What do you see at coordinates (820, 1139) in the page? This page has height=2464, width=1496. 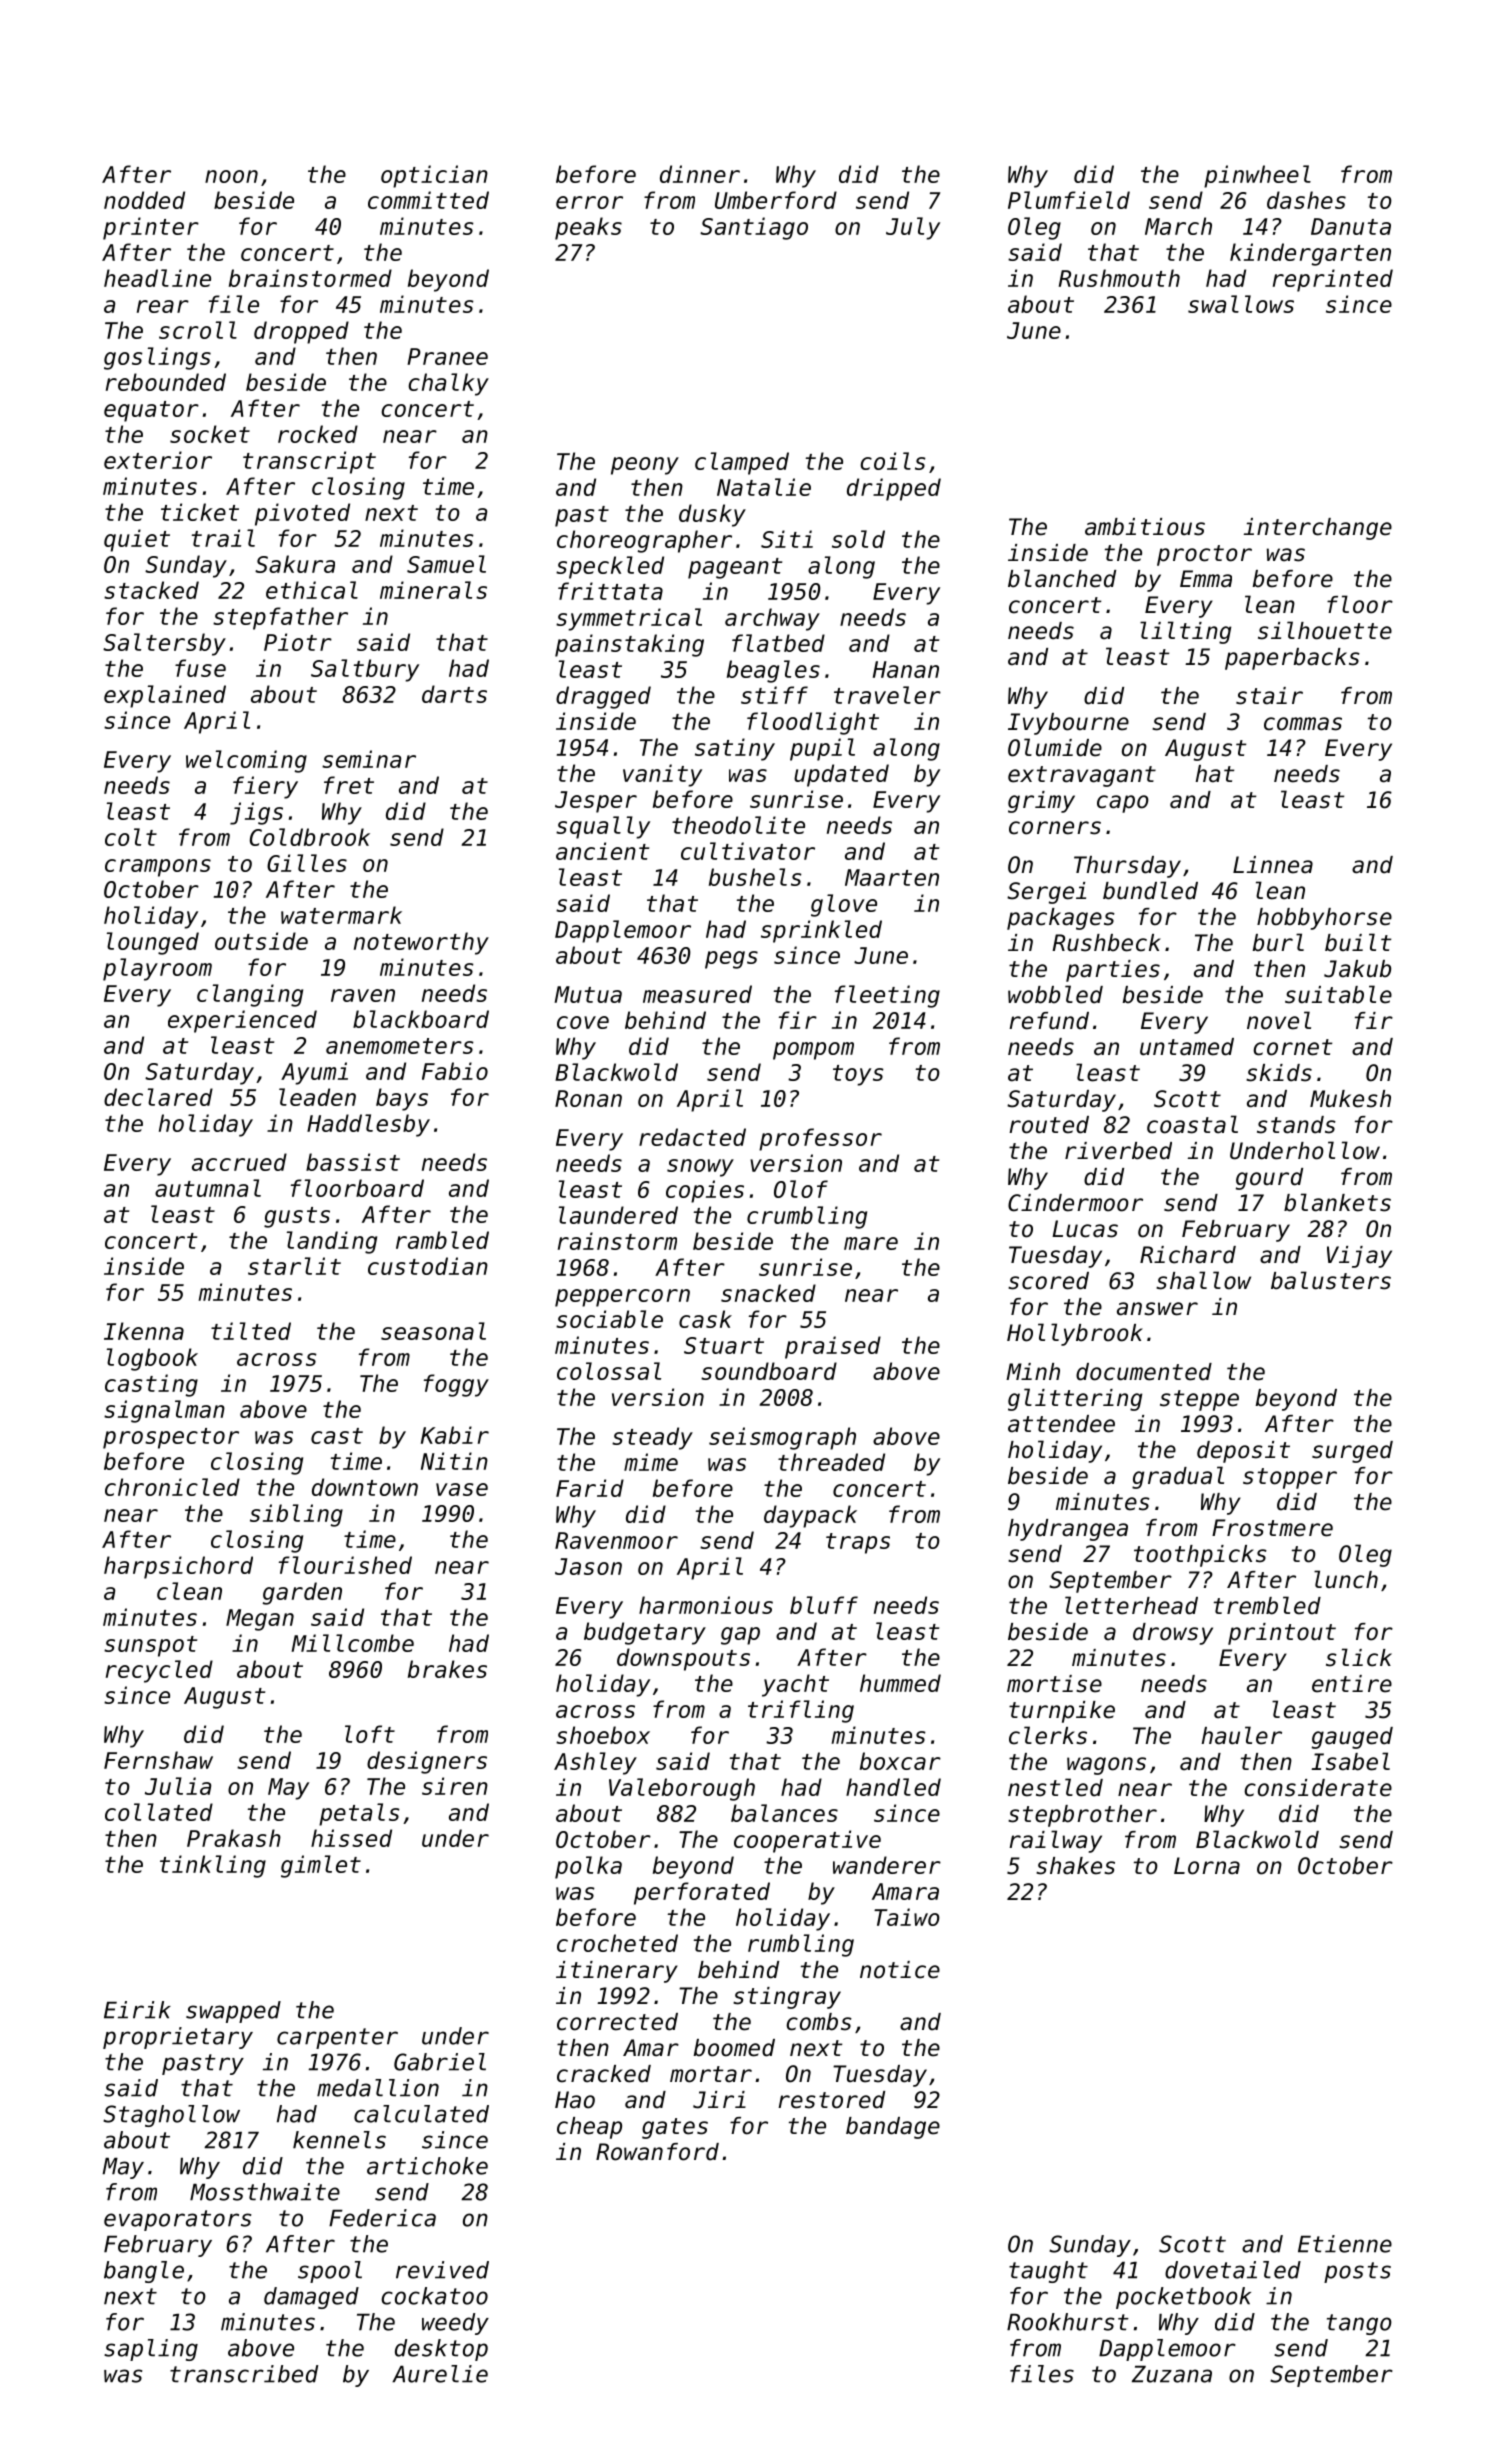 I see `professor` at bounding box center [820, 1139].
